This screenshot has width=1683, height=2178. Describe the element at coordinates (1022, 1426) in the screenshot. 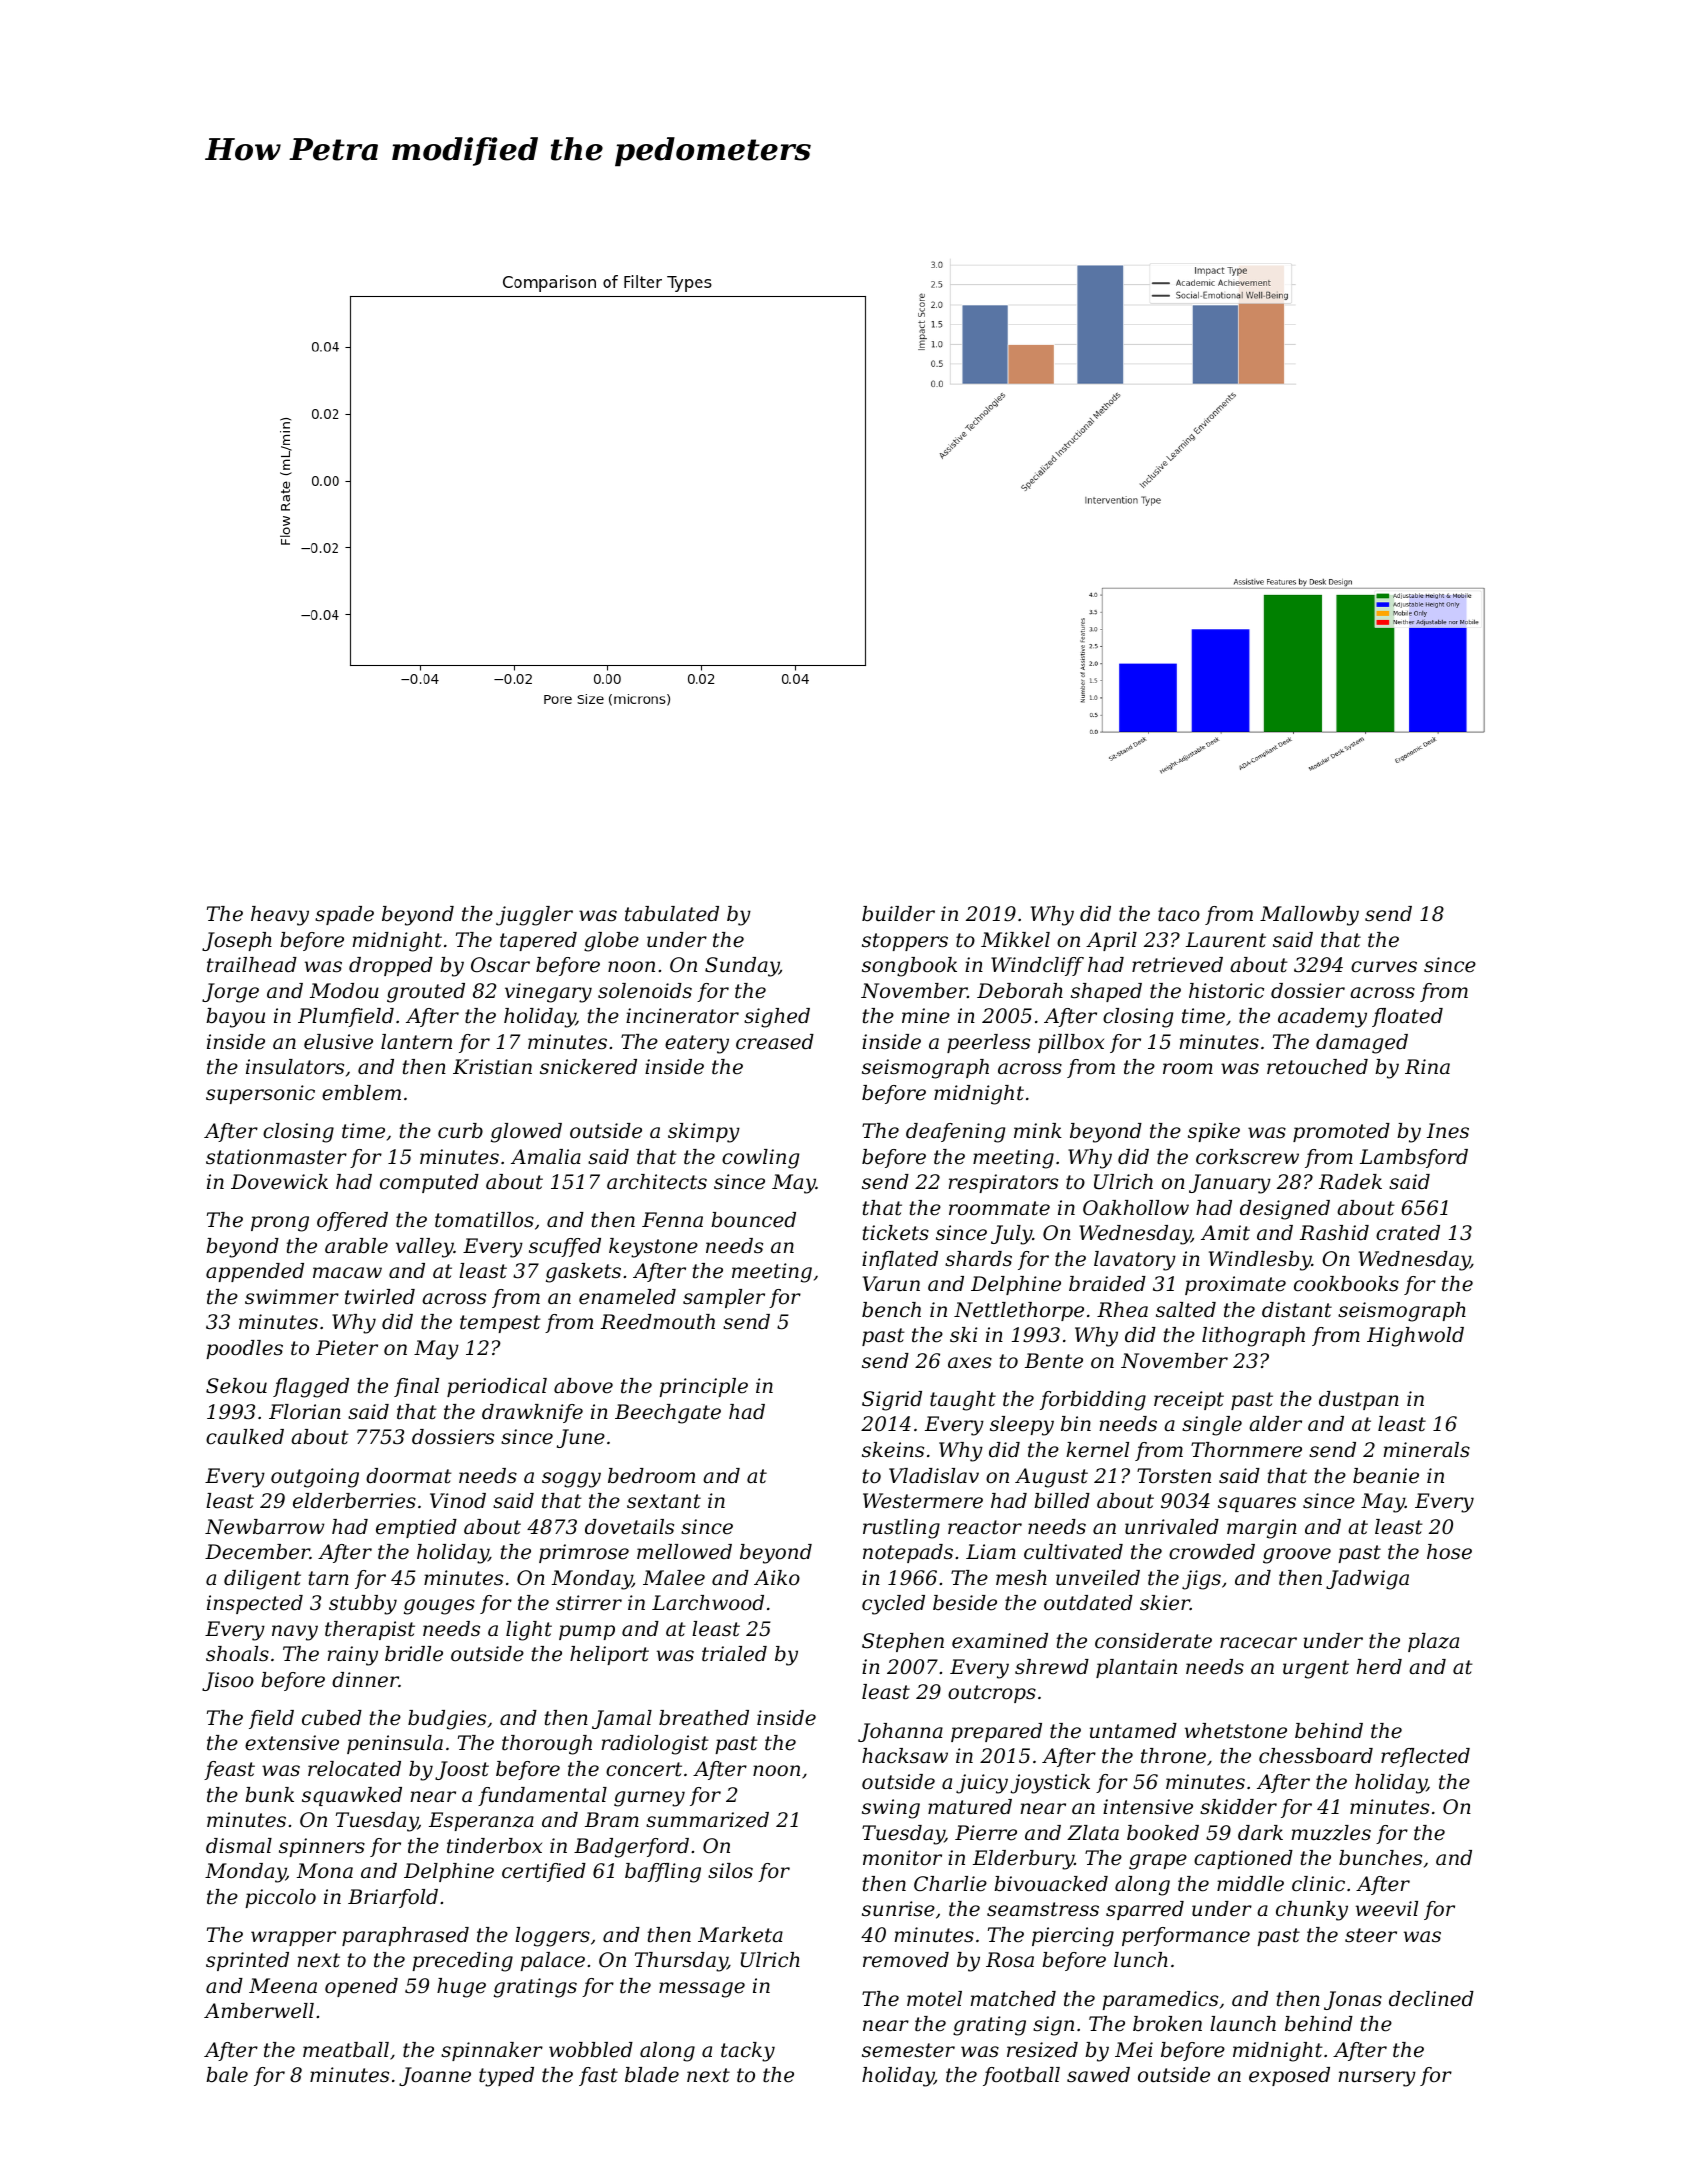

I see `sleepy` at that location.
